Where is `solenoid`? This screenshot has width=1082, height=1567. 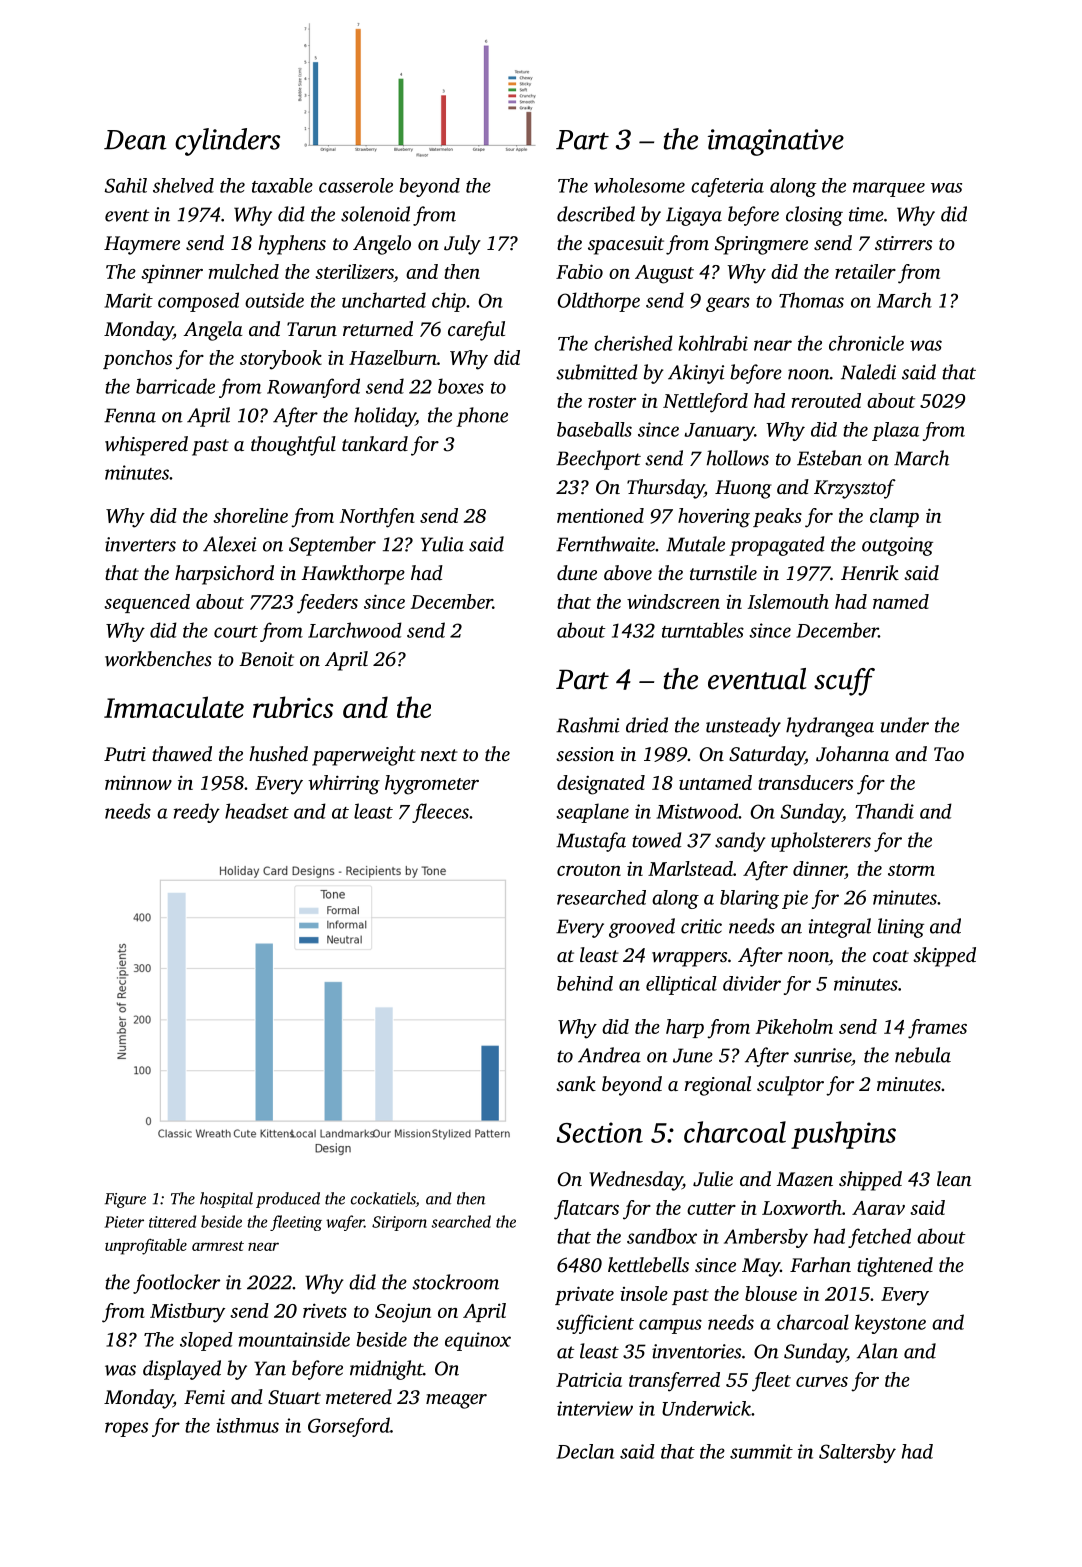 solenoid is located at coordinates (375, 214).
